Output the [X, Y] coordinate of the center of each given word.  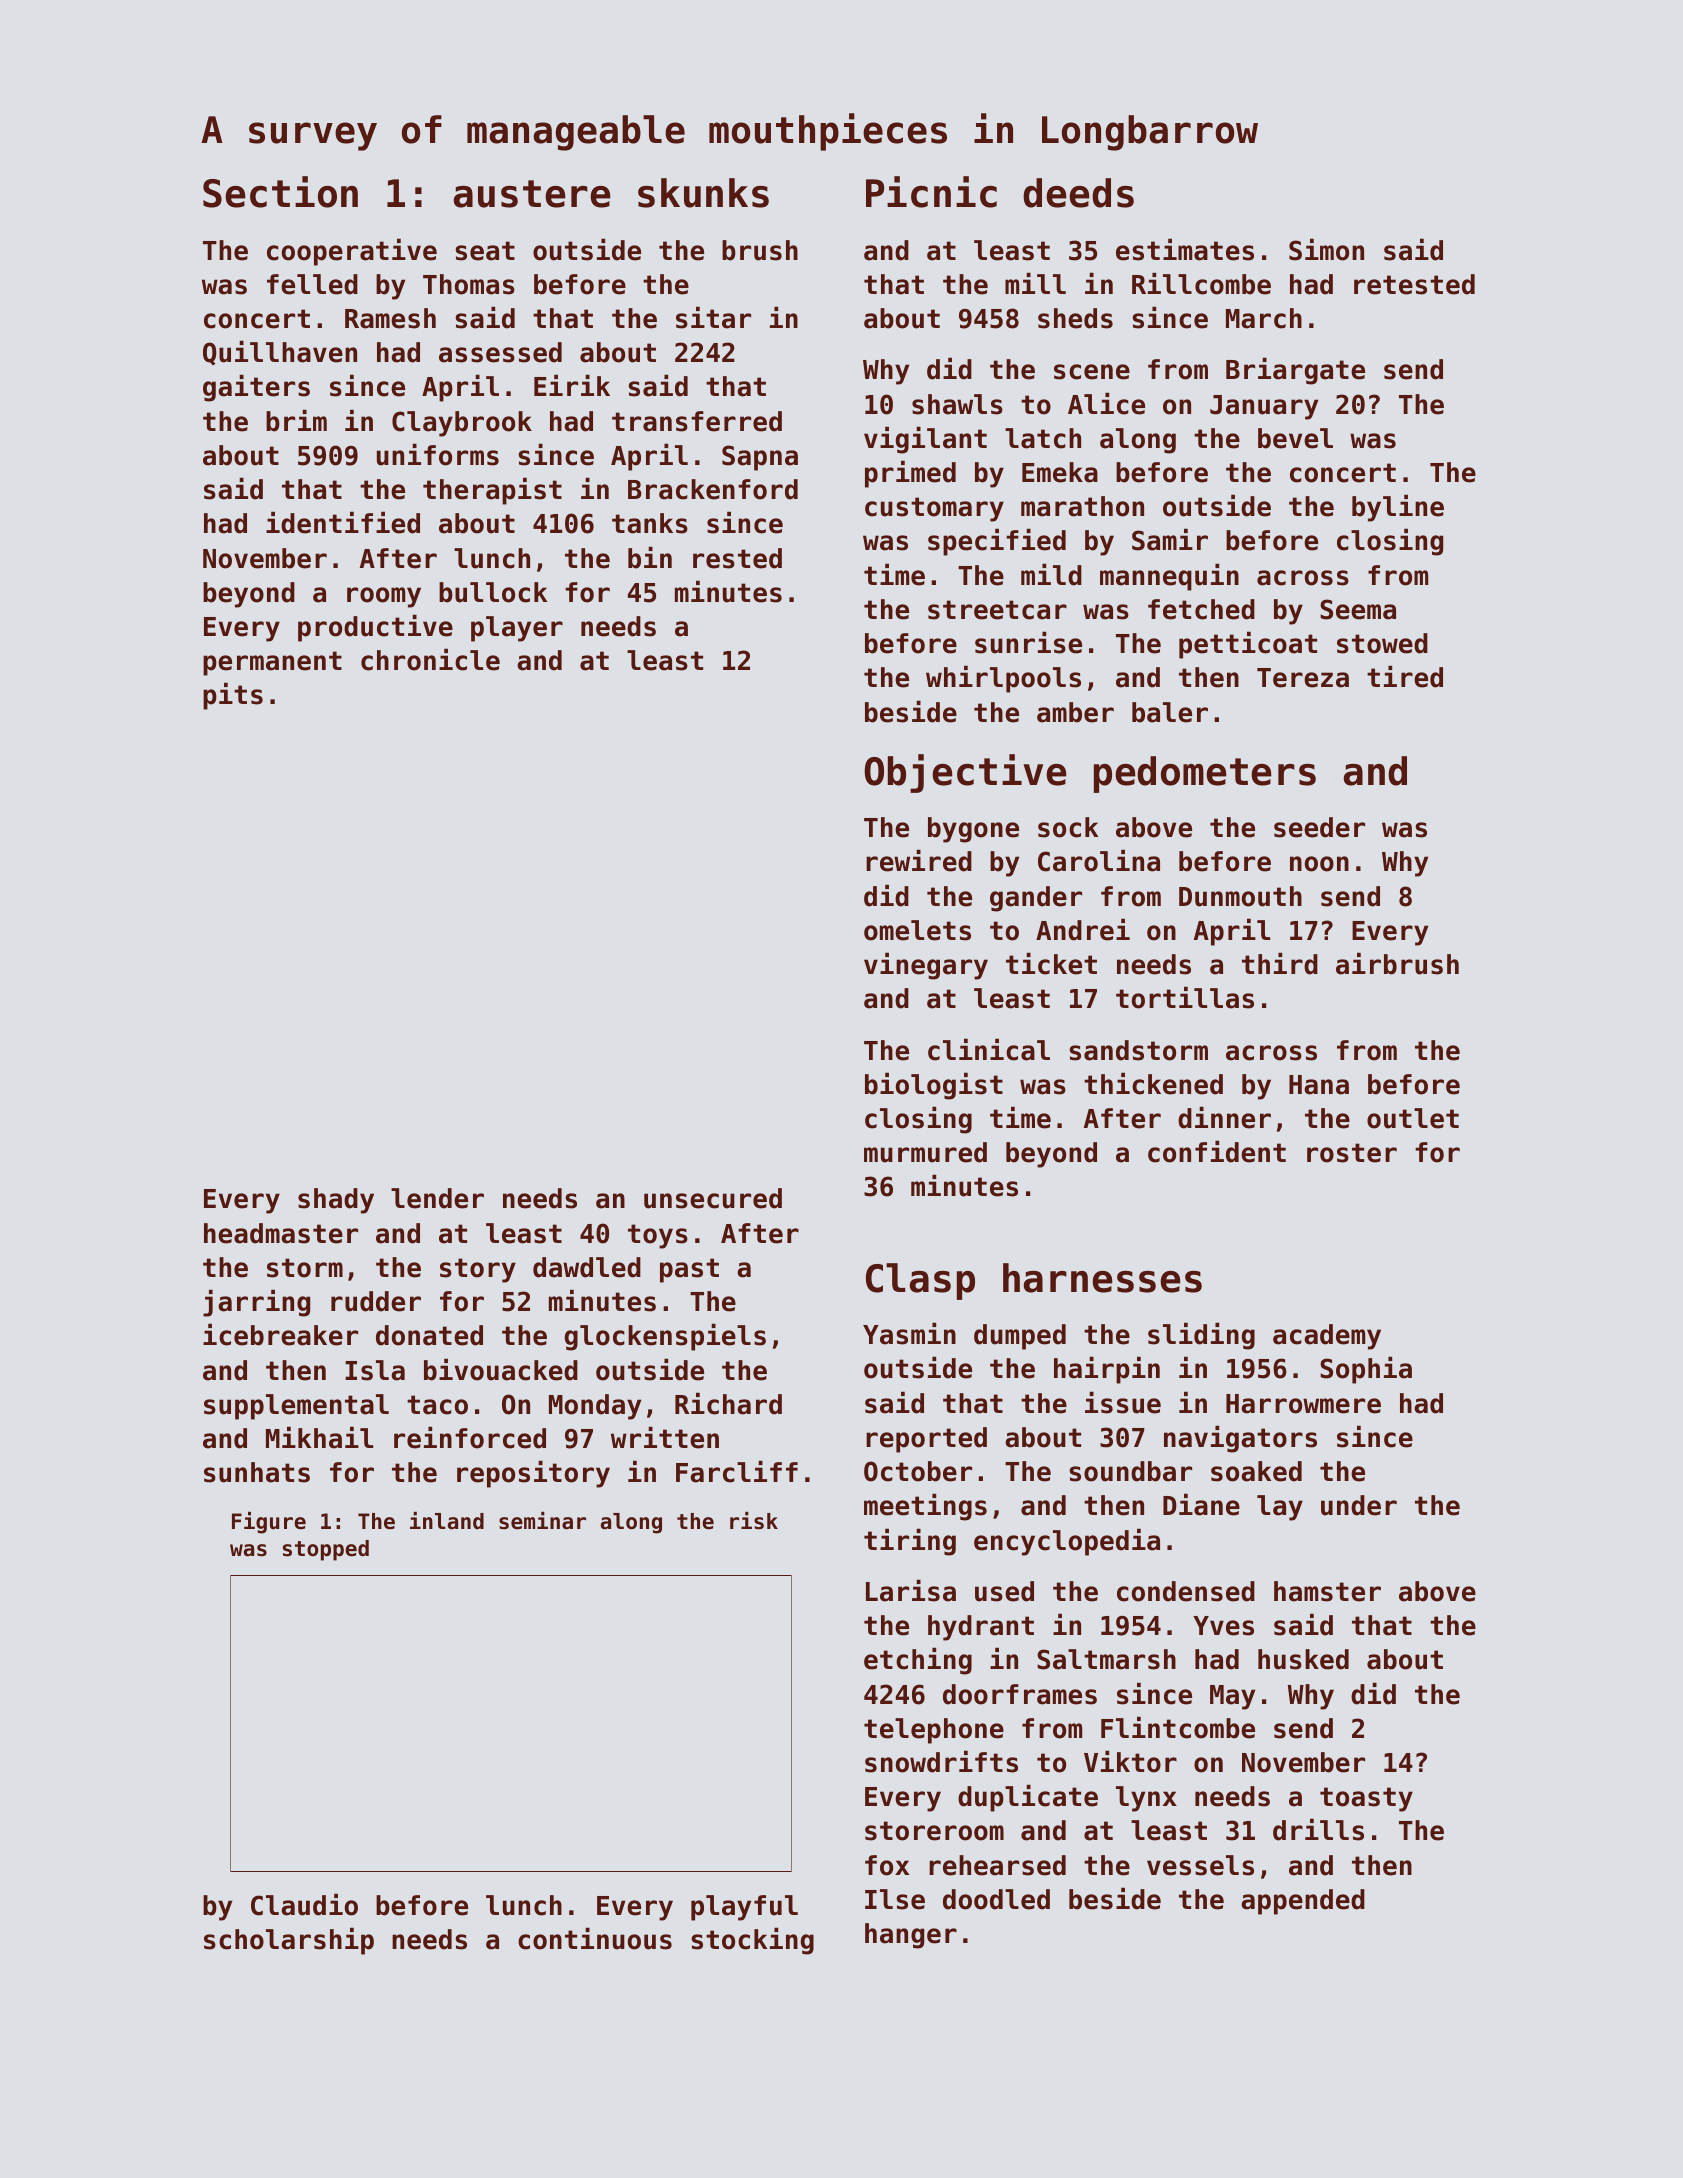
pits [233, 696]
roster [1352, 1153]
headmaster [281, 1233]
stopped [326, 1550]
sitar [713, 317]
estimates [1185, 249]
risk [754, 1521]
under [1359, 1505]
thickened [1153, 1083]
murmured [925, 1152]
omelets [917, 930]
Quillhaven [280, 352]
